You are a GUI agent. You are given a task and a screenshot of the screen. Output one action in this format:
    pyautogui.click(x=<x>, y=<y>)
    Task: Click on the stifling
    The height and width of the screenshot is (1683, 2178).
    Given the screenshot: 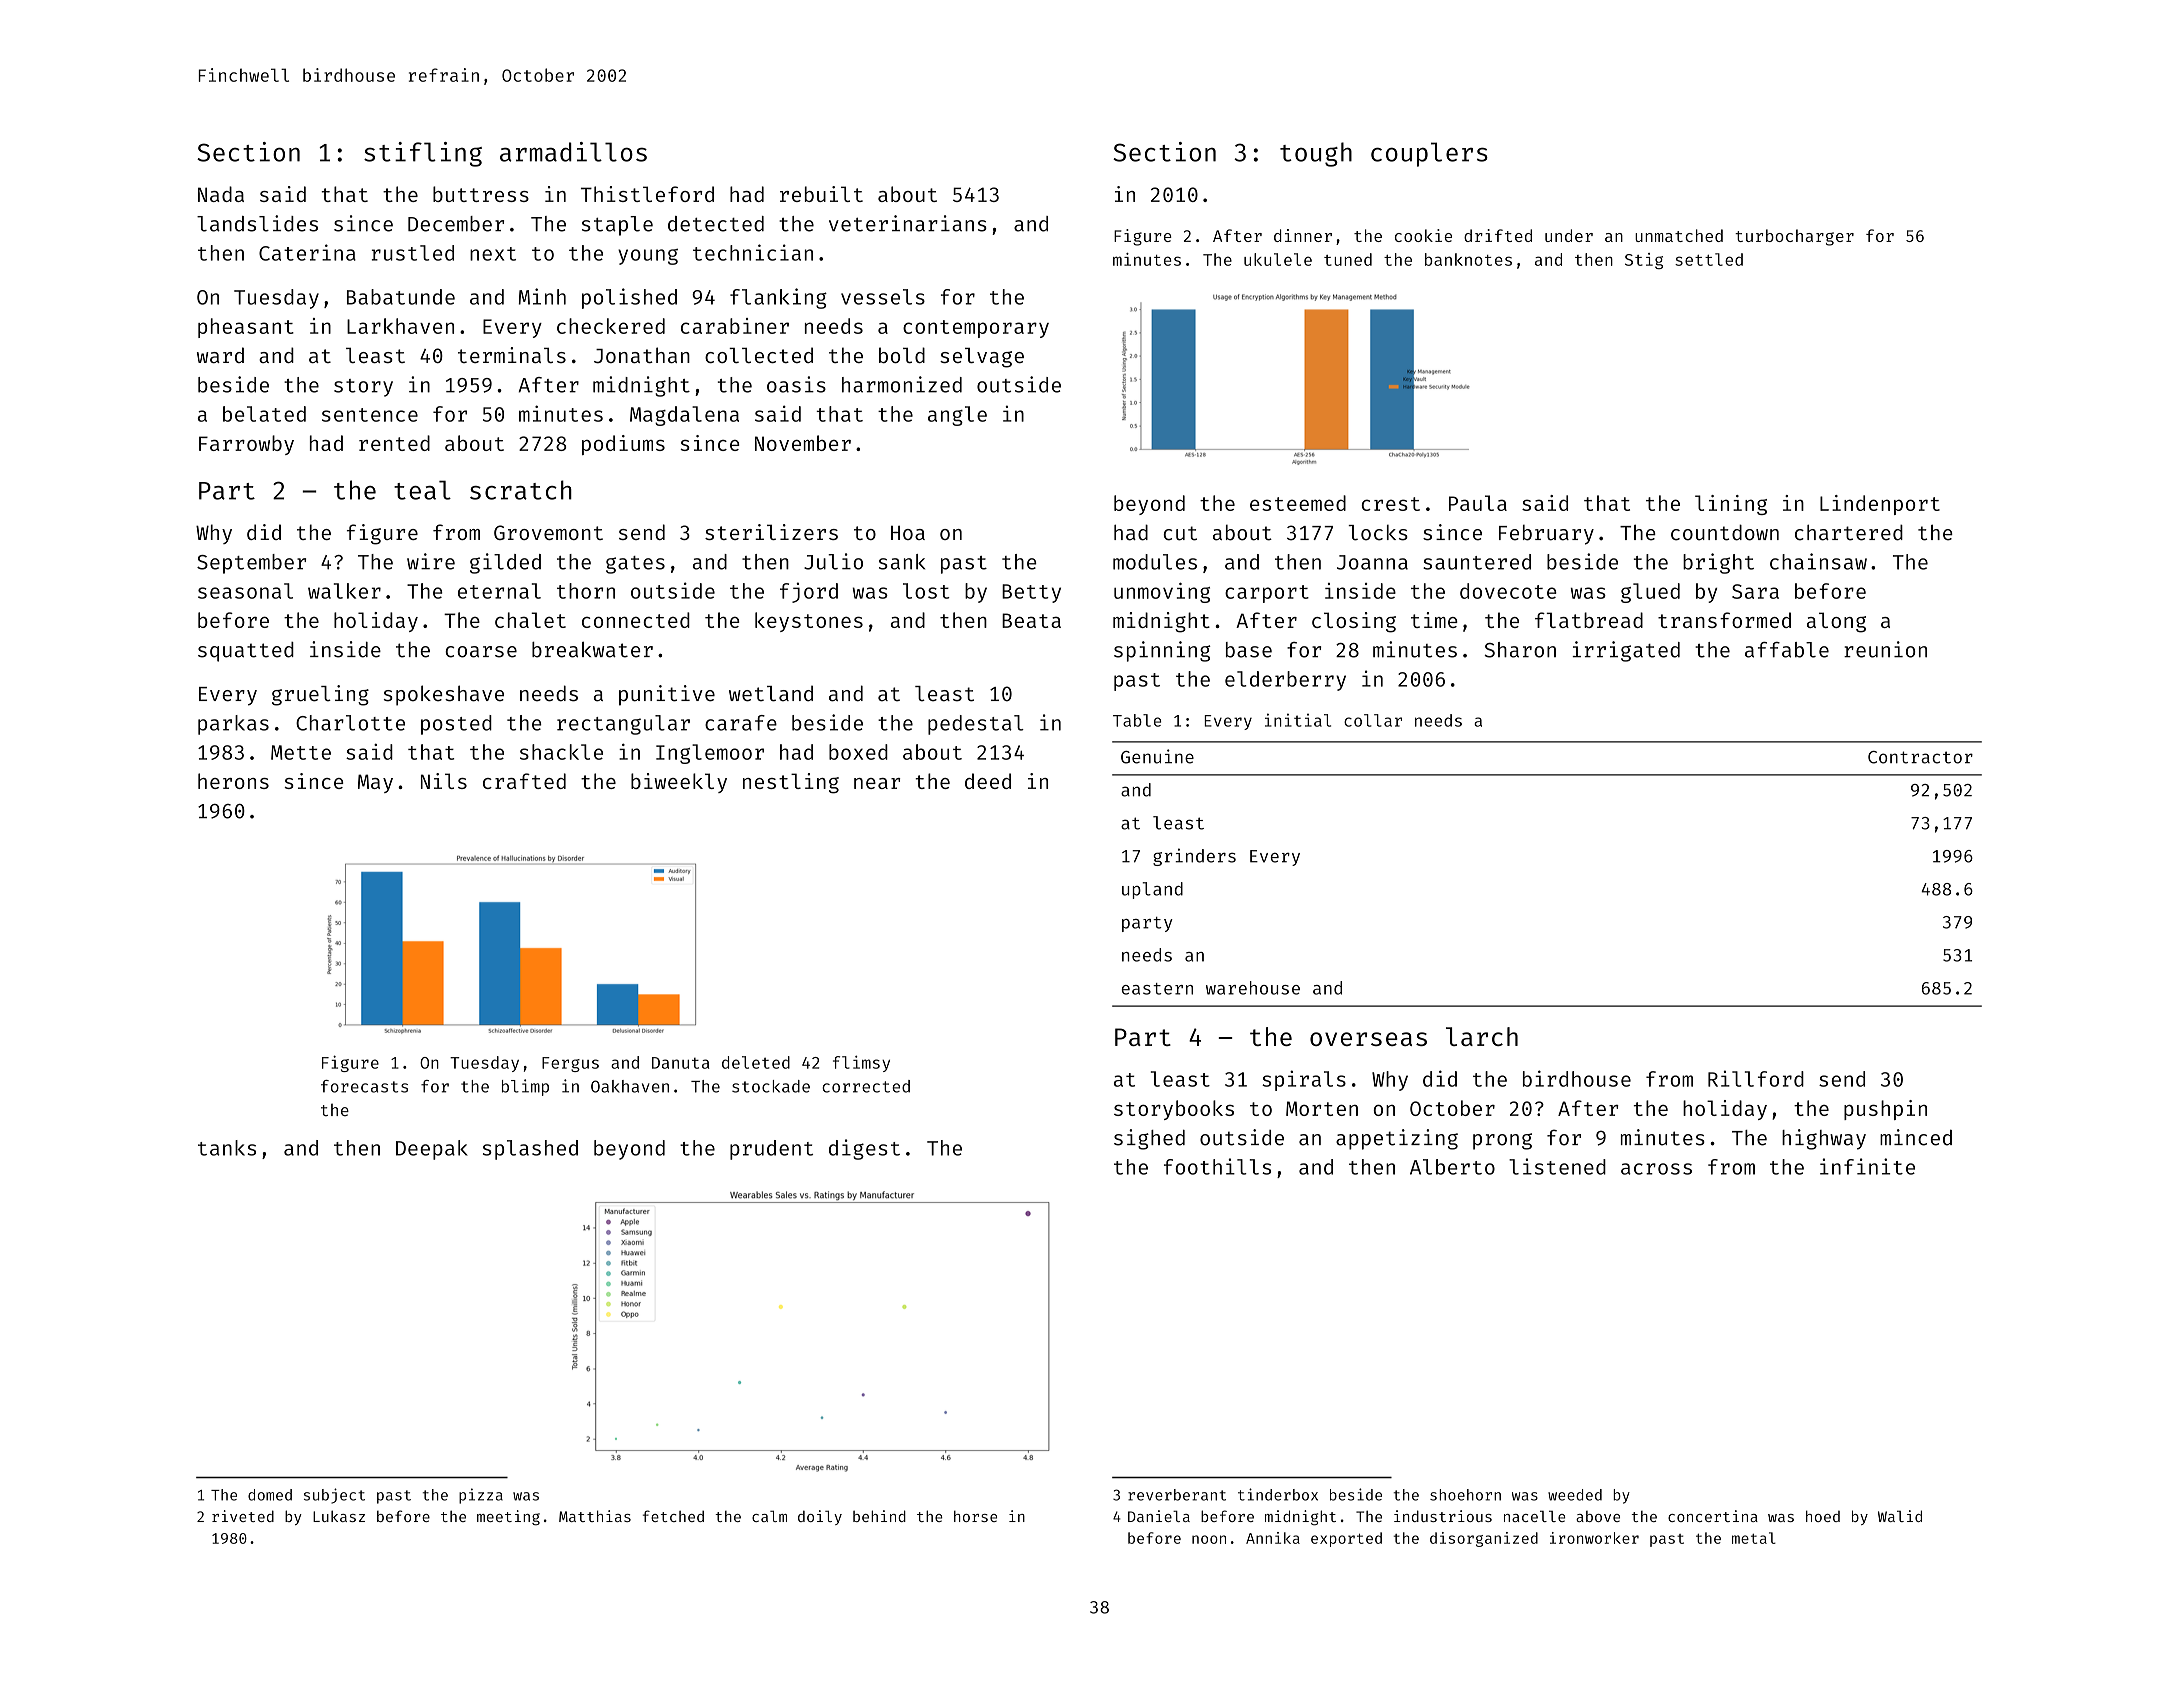 What is the action you would take?
    pyautogui.click(x=423, y=154)
